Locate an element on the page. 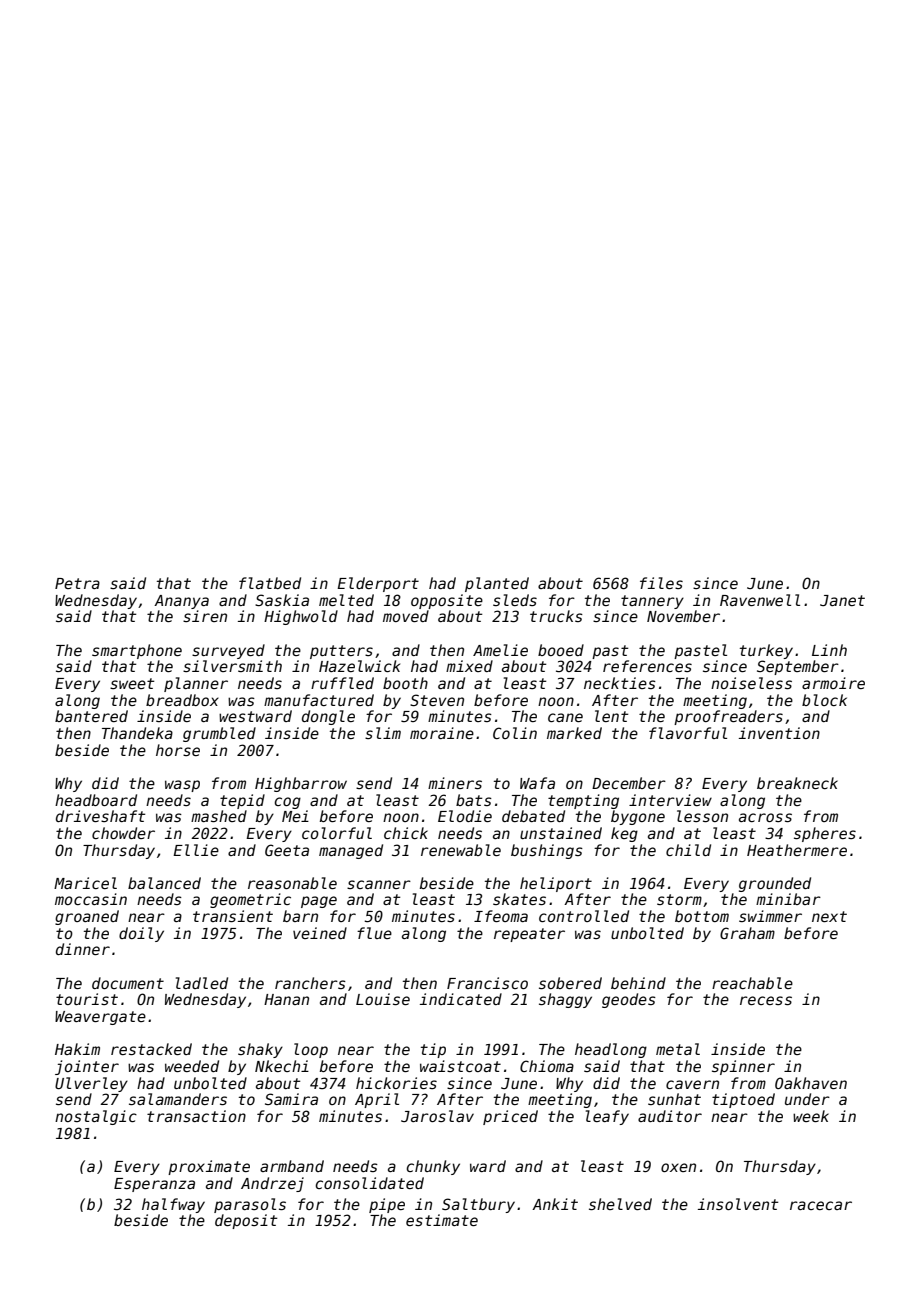 This image has height=1308, width=924. recess is located at coordinates (766, 1000).
